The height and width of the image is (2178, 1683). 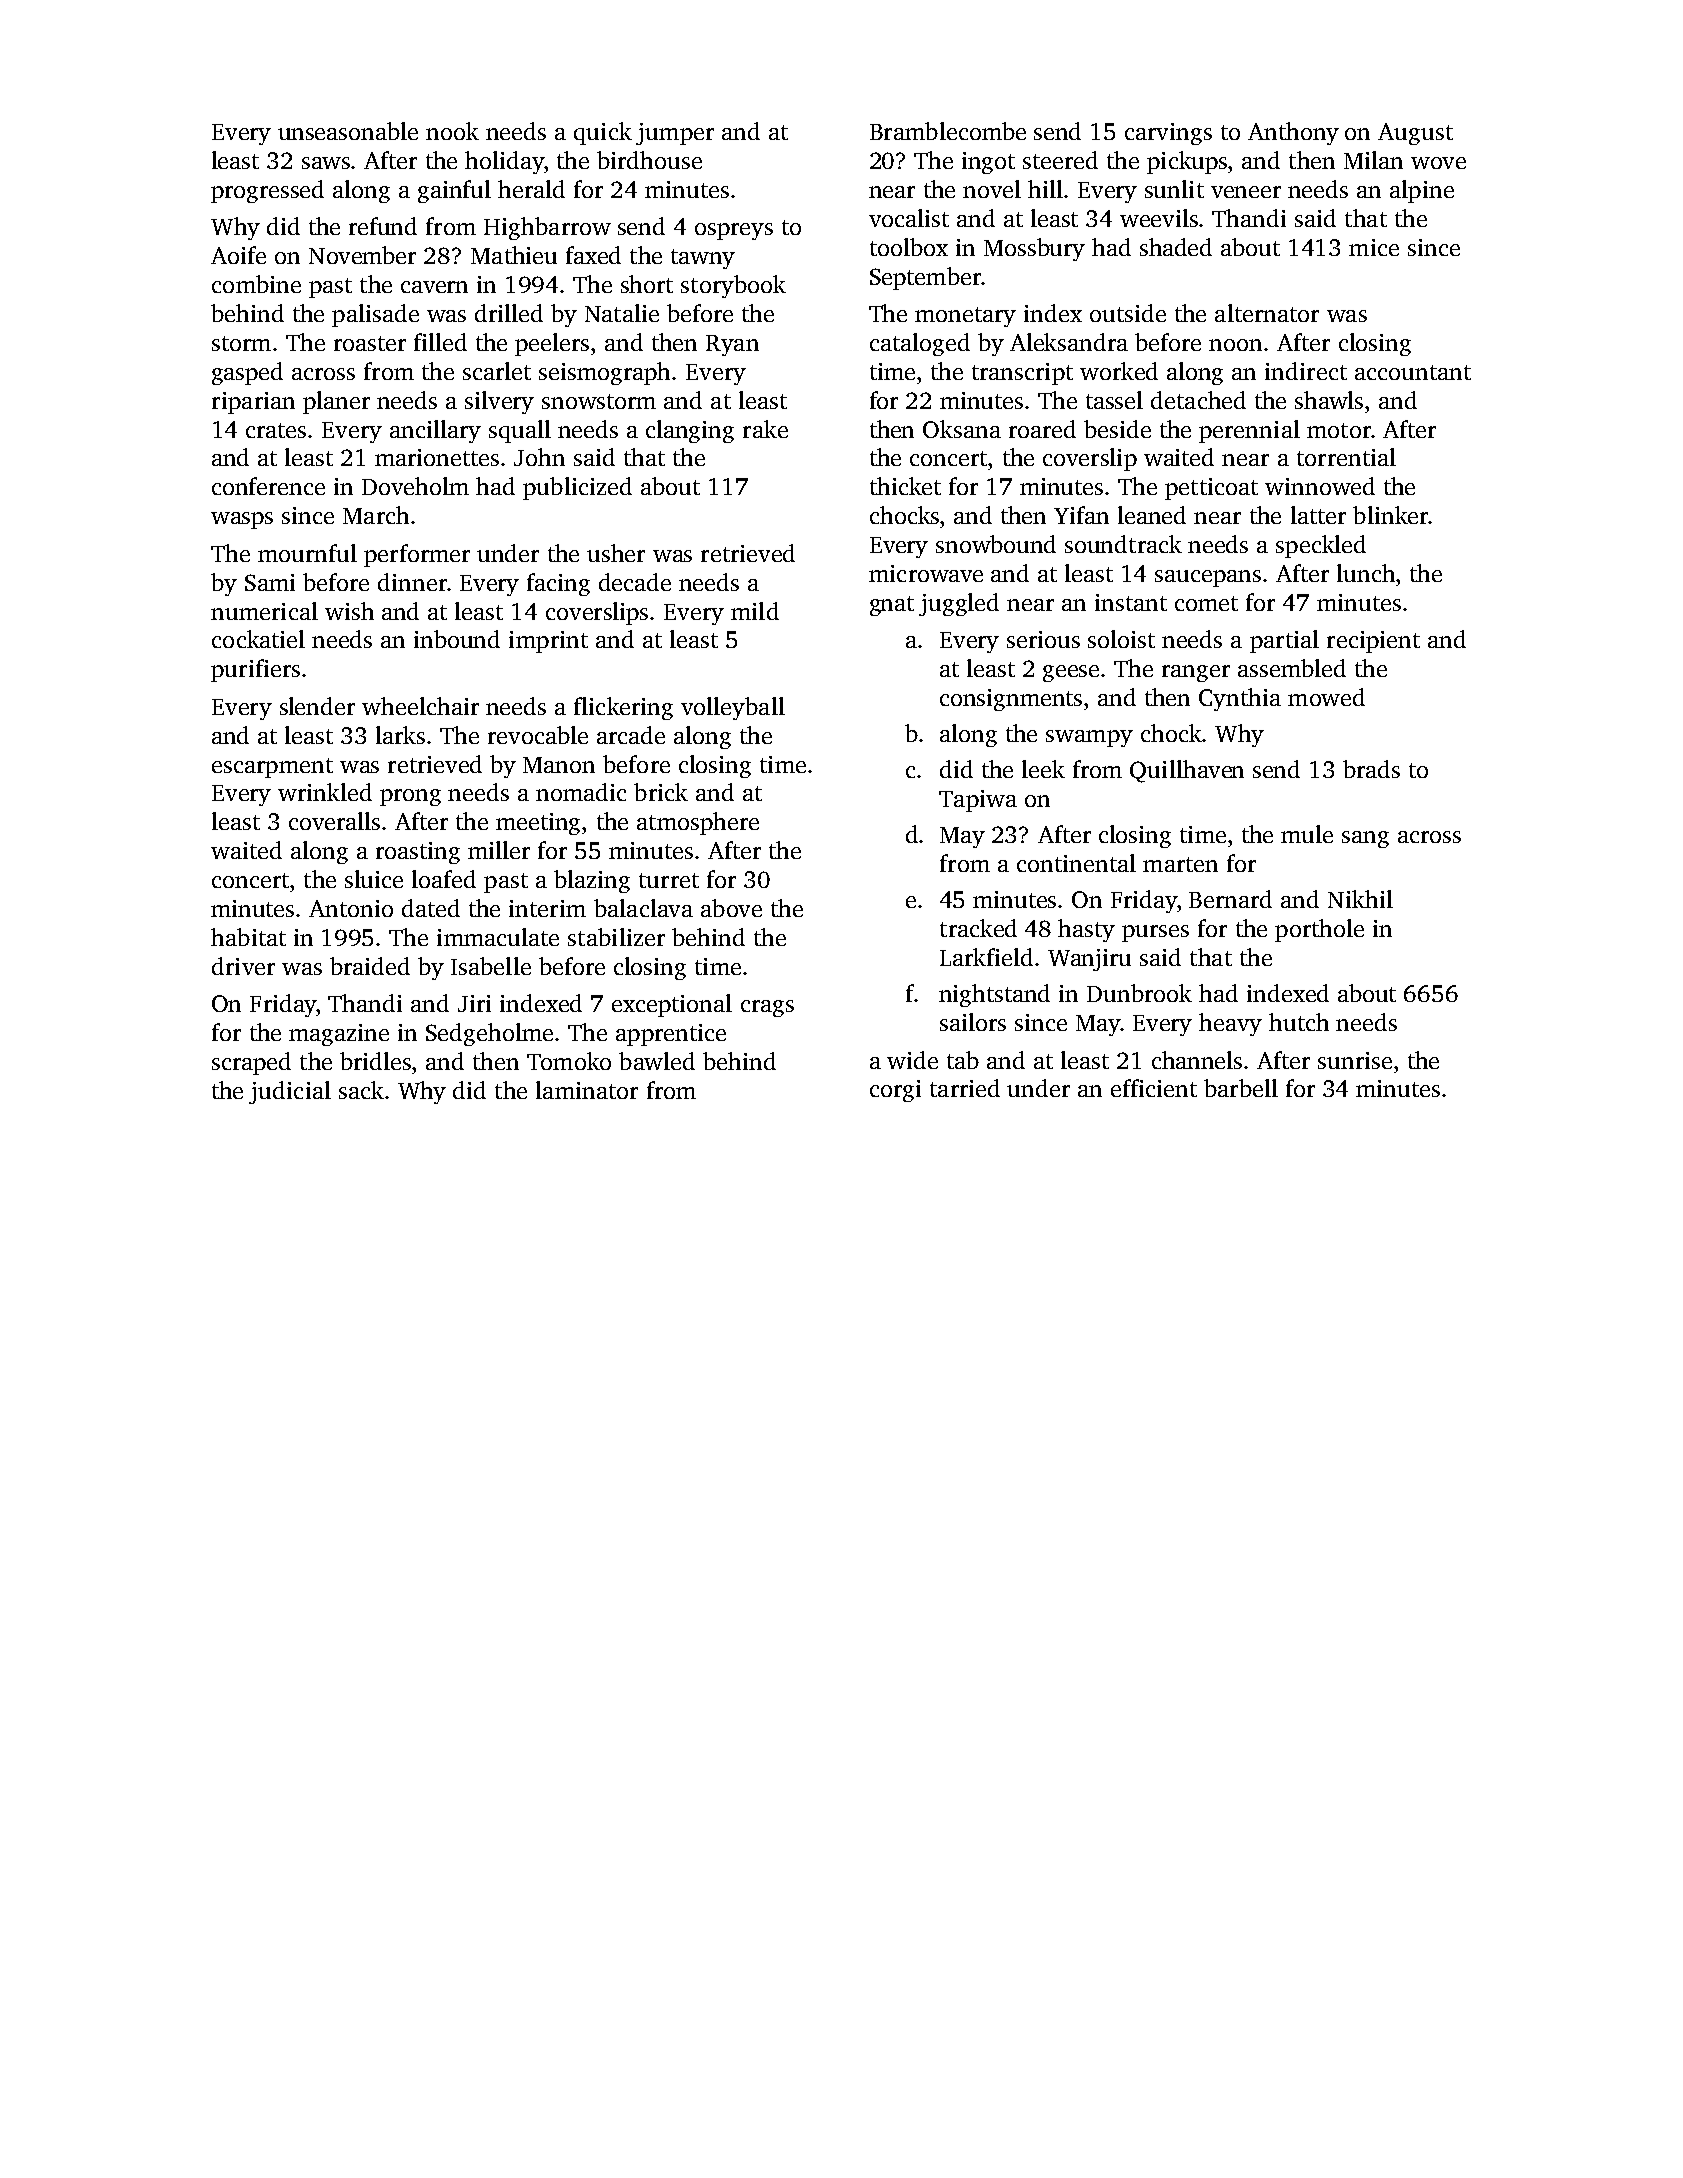 I want to click on purses, so click(x=1155, y=933).
